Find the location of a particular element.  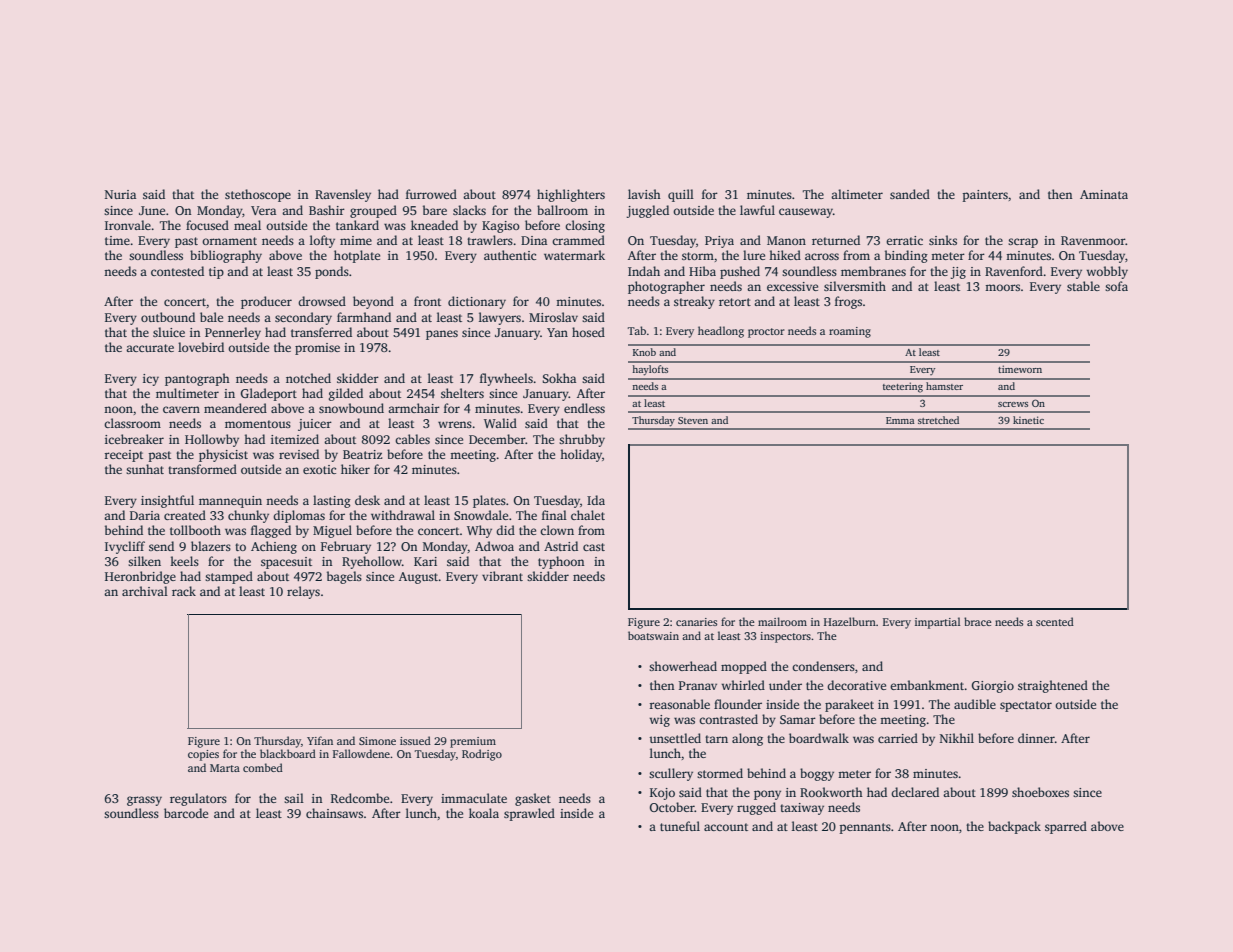

scented is located at coordinates (1055, 621).
